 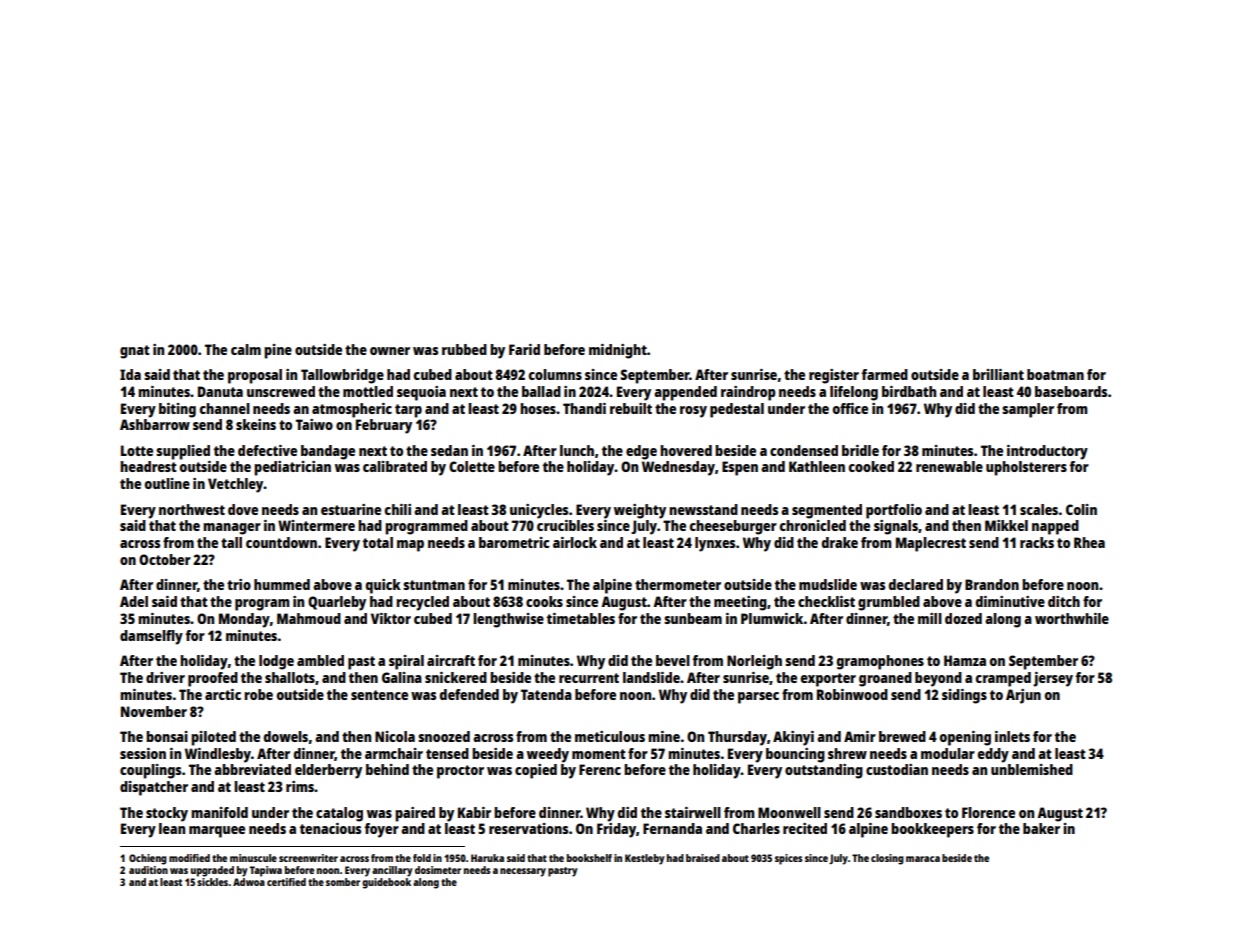 What do you see at coordinates (884, 374) in the screenshot?
I see `farmed` at bounding box center [884, 374].
